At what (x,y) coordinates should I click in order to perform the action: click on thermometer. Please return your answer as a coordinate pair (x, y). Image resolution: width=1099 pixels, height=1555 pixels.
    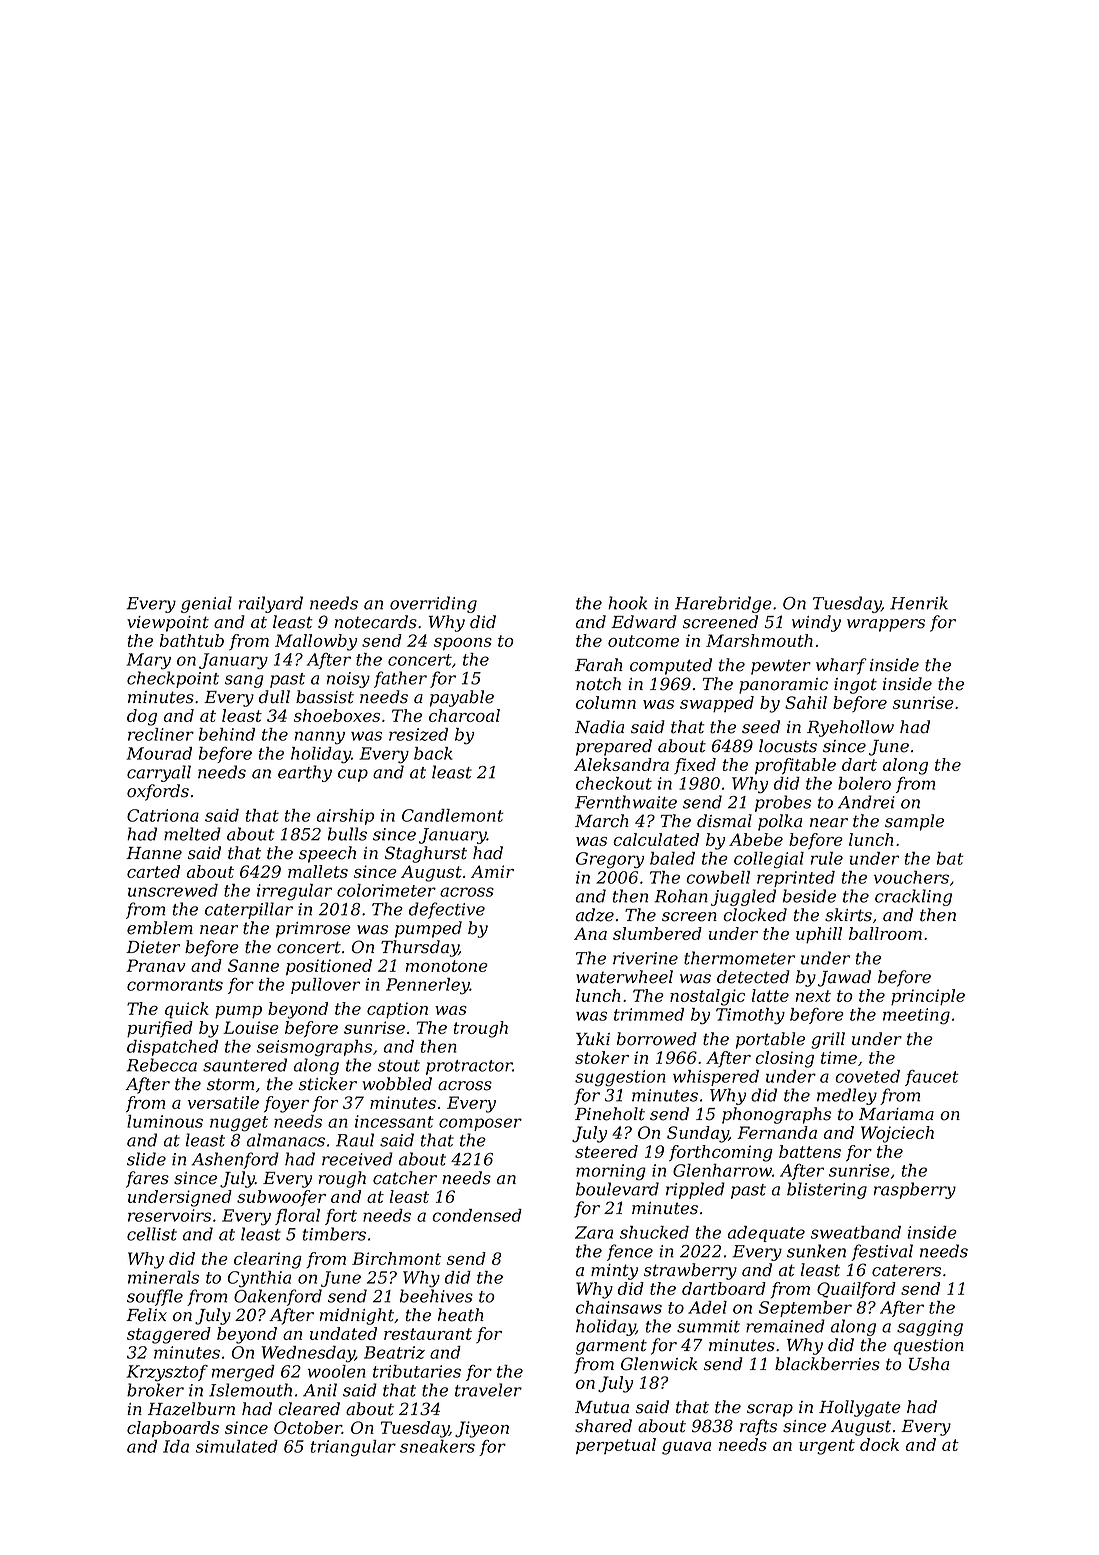
    Looking at the image, I should click on (739, 958).
